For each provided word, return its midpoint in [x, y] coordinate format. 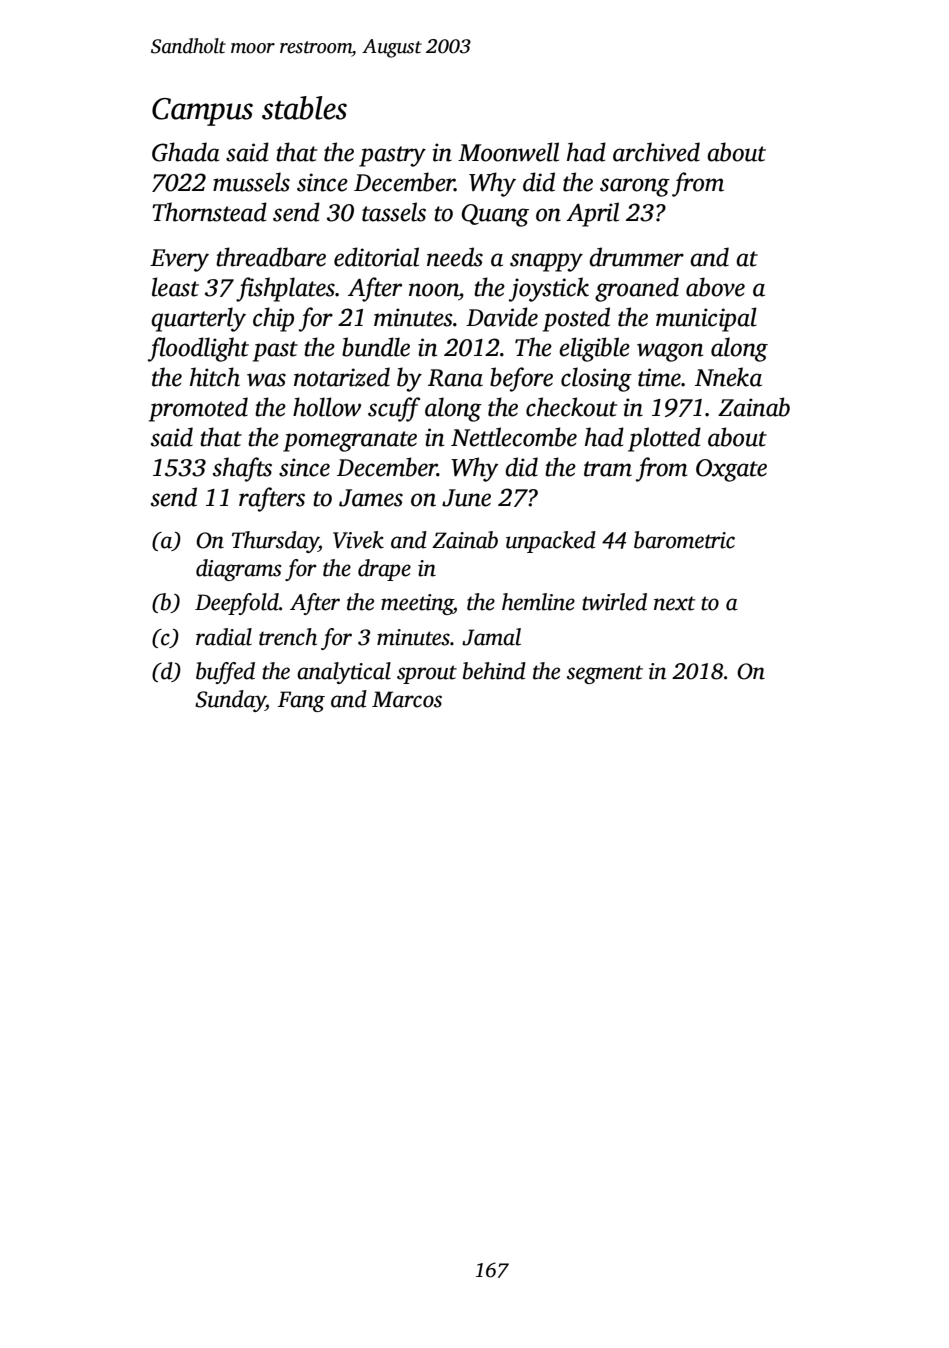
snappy [546, 262]
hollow [327, 407]
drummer [636, 257]
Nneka [728, 377]
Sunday [230, 701]
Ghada [186, 152]
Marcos [407, 699]
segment [605, 674]
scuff [394, 409]
